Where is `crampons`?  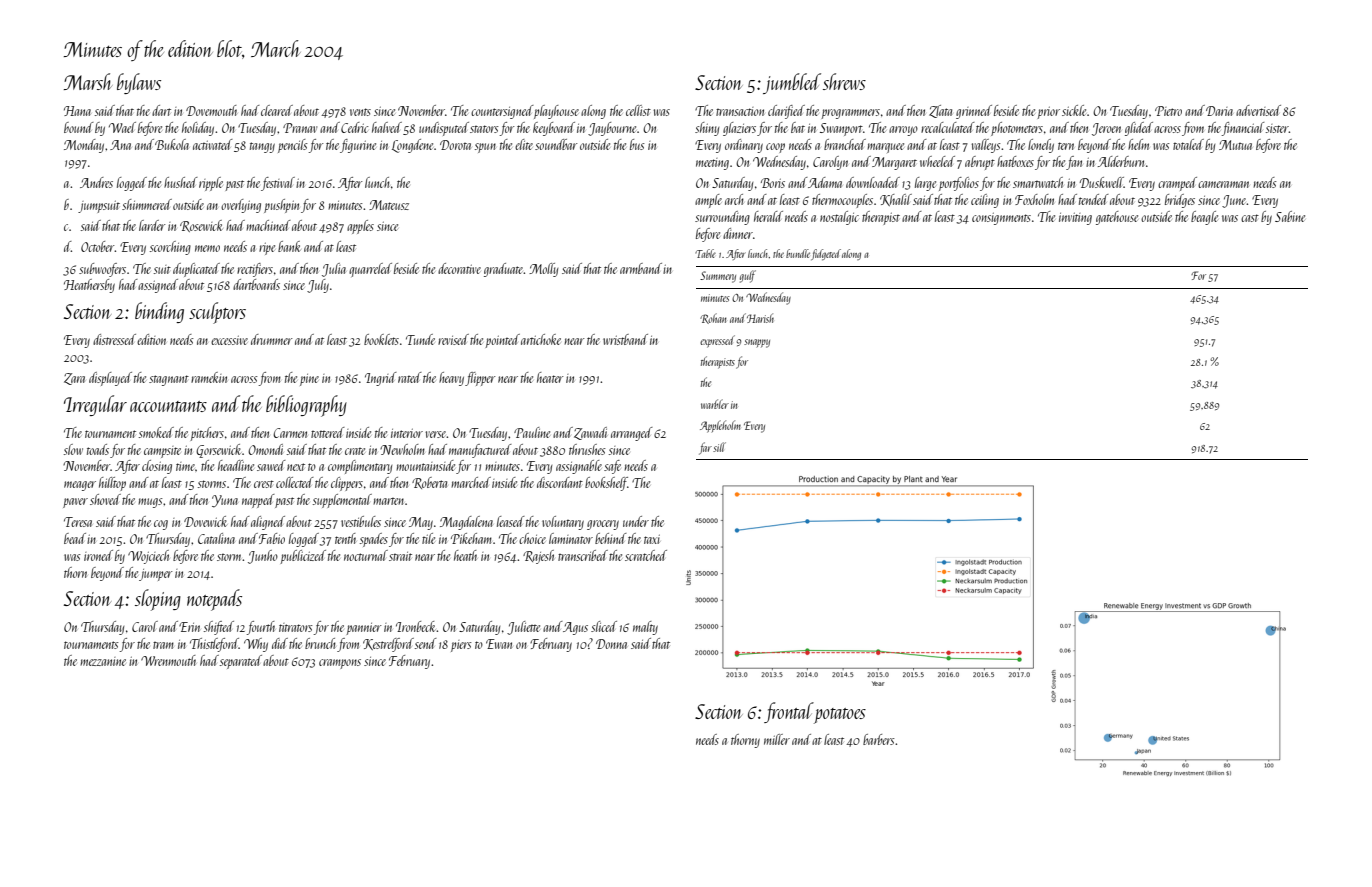 crampons is located at coordinates (340, 664).
